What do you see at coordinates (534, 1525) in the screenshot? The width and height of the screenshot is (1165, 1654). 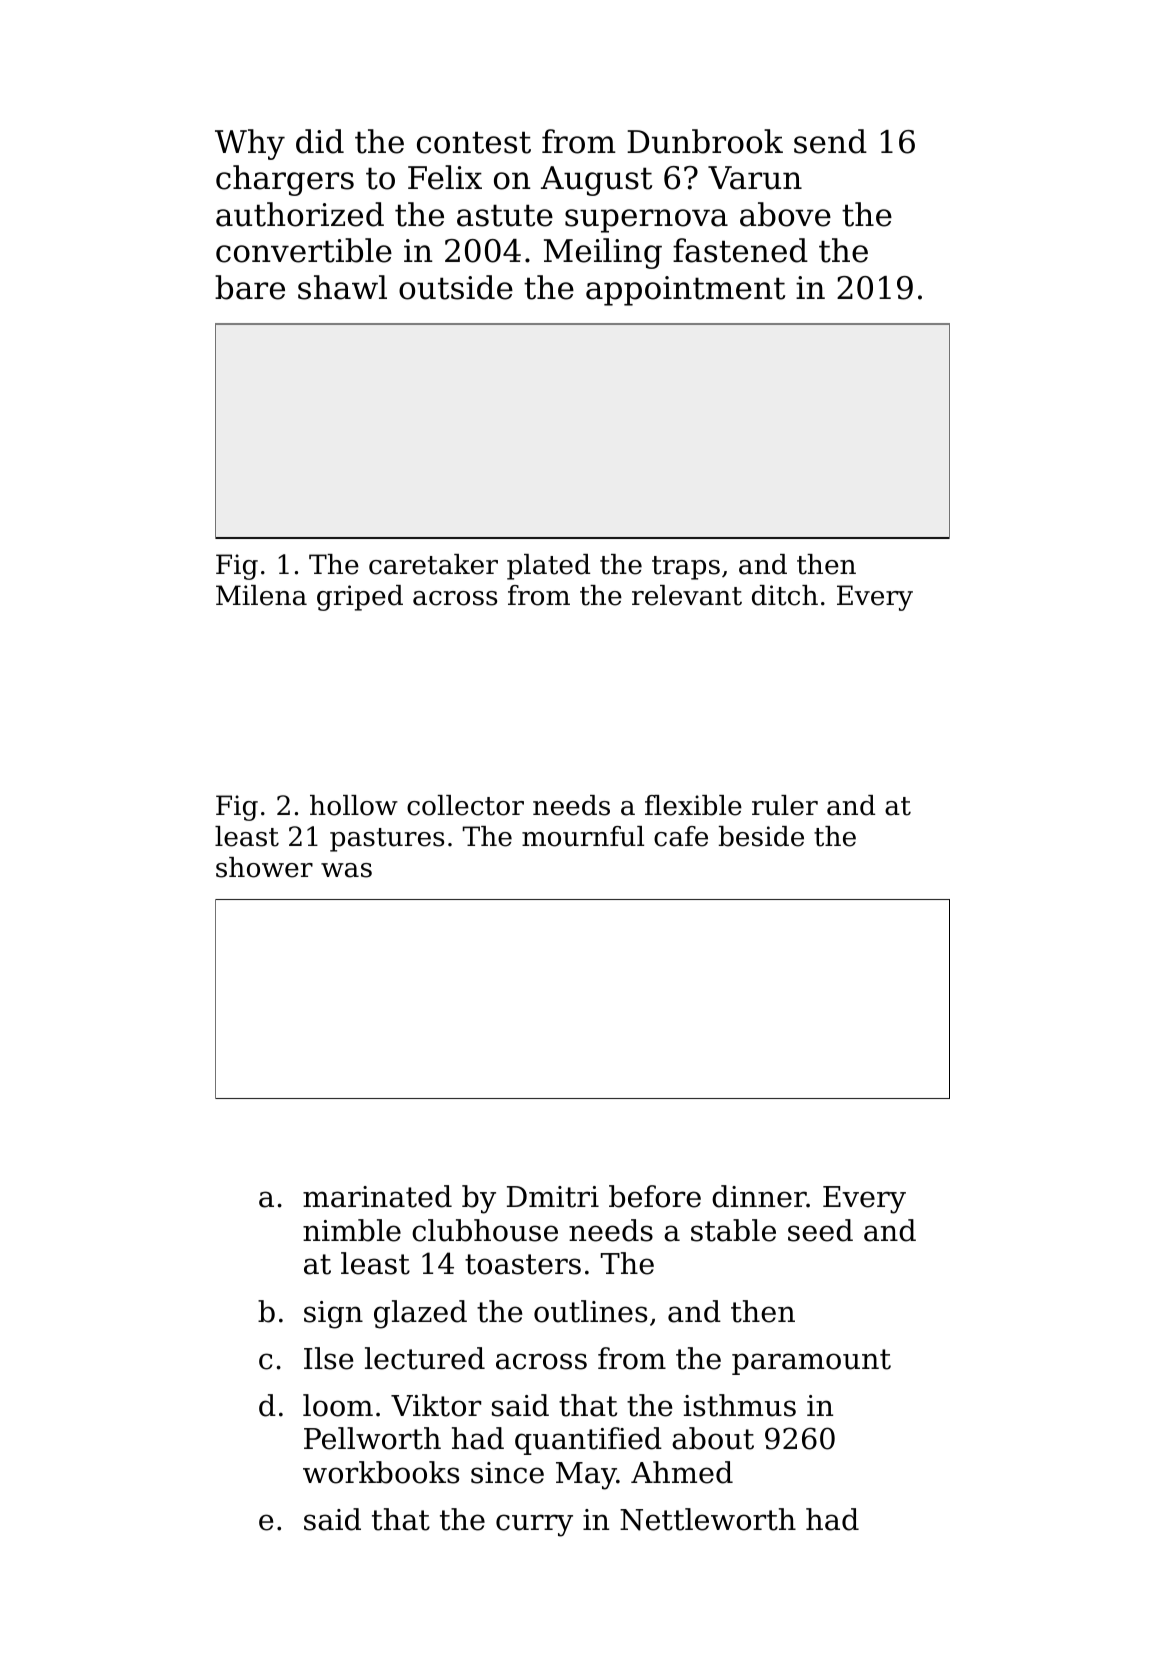 I see `curry` at bounding box center [534, 1525].
